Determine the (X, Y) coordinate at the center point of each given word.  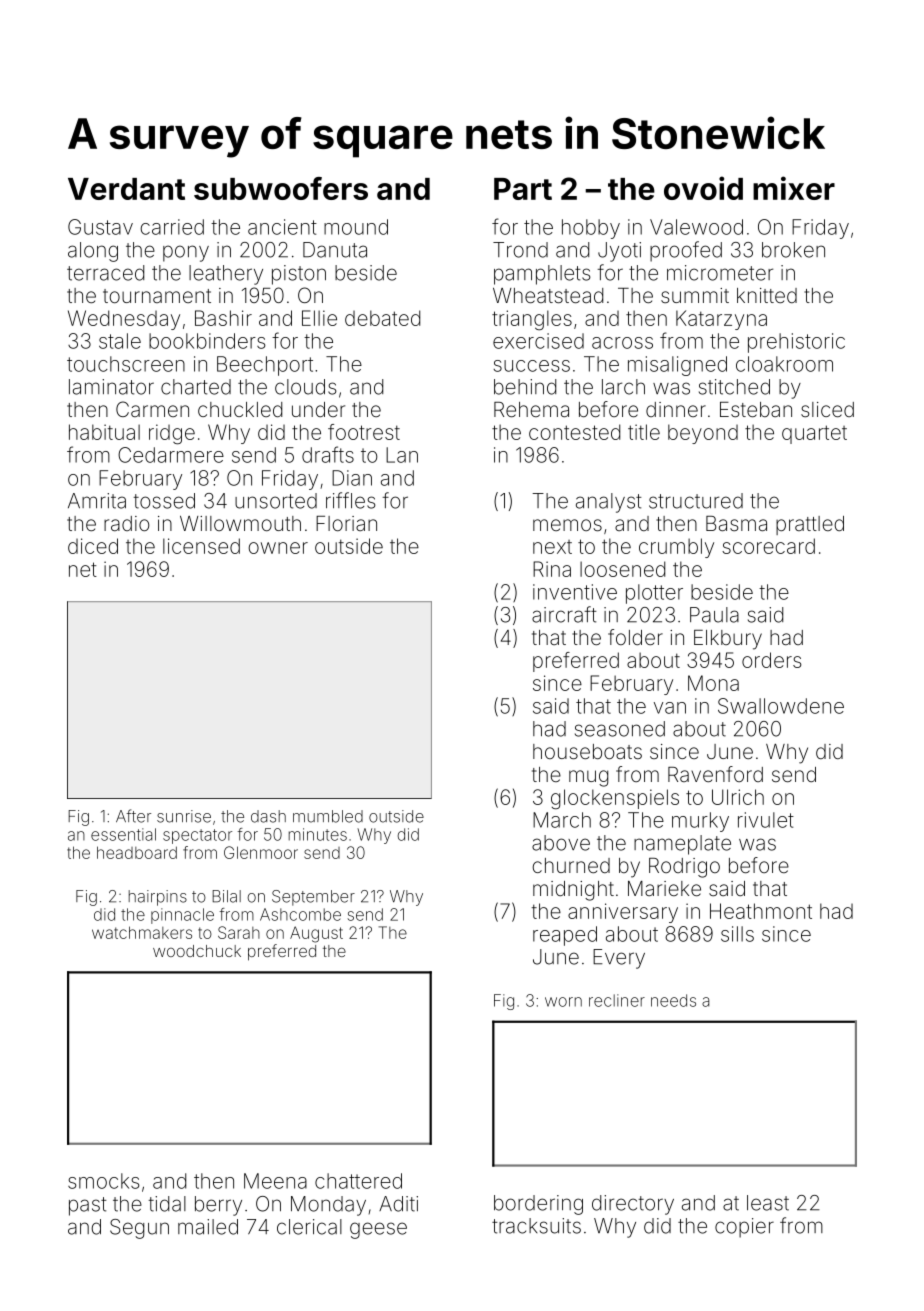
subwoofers (281, 188)
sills (737, 934)
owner (278, 548)
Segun (139, 1229)
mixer (794, 188)
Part (523, 189)
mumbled (328, 816)
